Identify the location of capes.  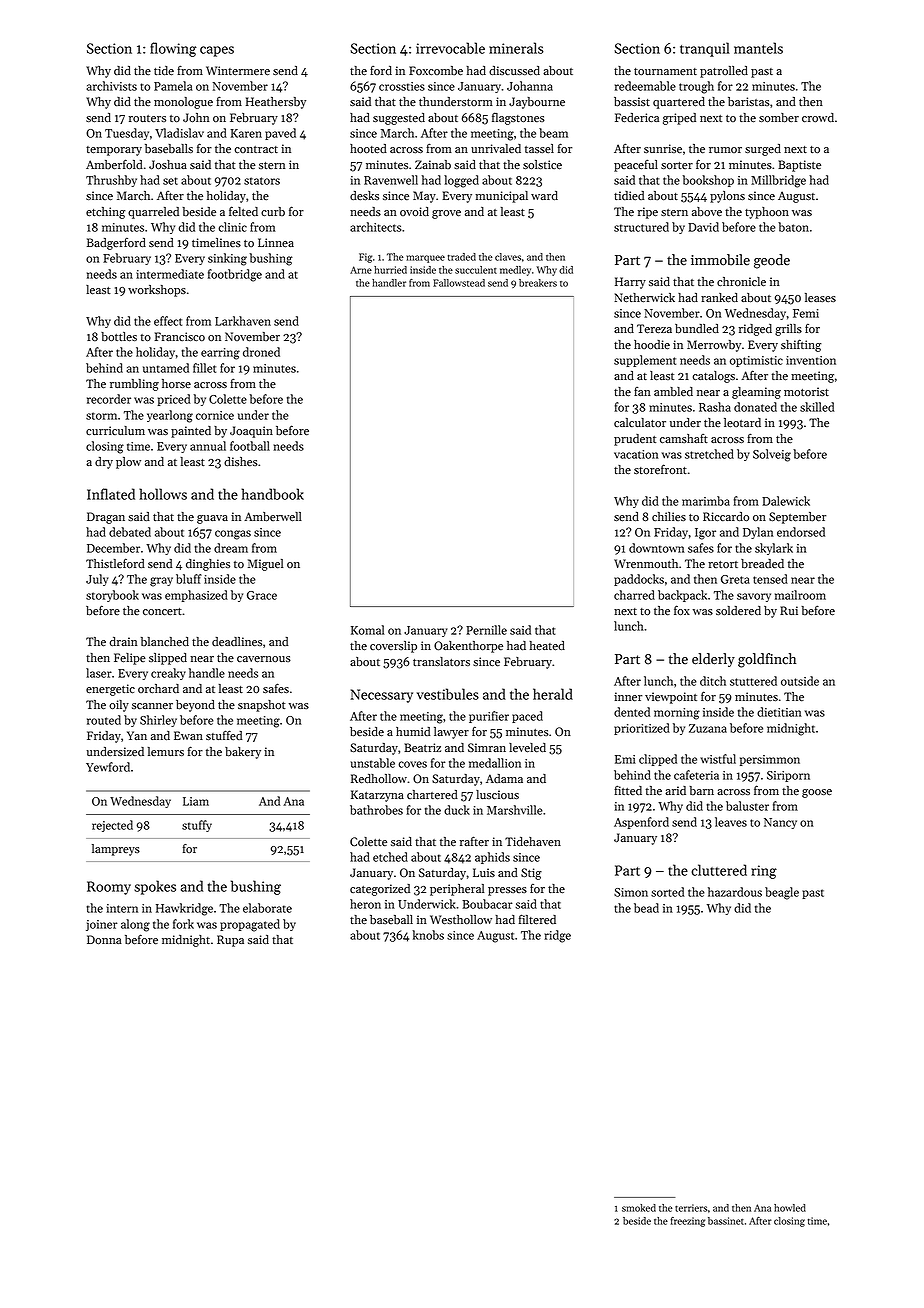
(217, 51).
